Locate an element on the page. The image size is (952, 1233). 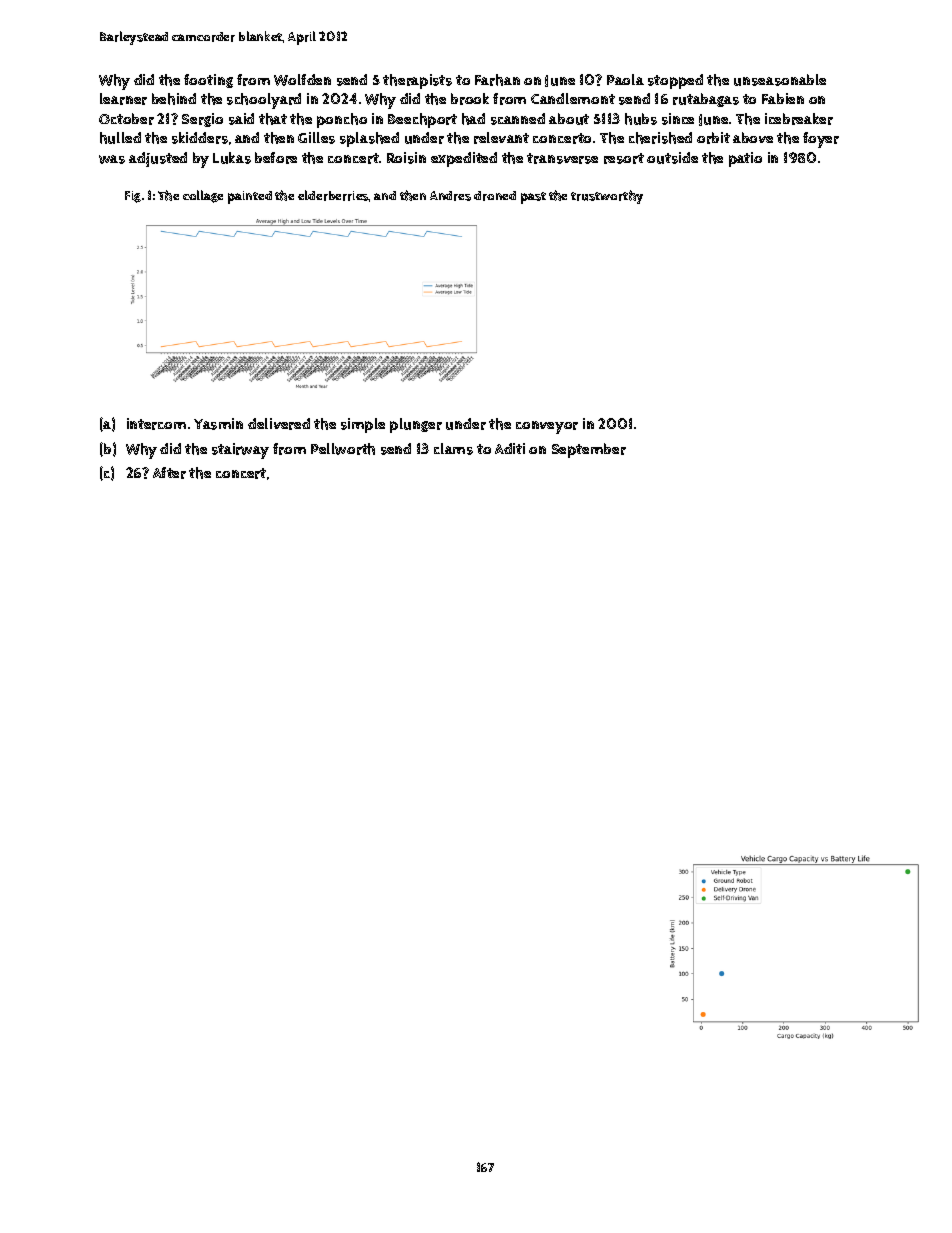
clams is located at coordinates (453, 449).
